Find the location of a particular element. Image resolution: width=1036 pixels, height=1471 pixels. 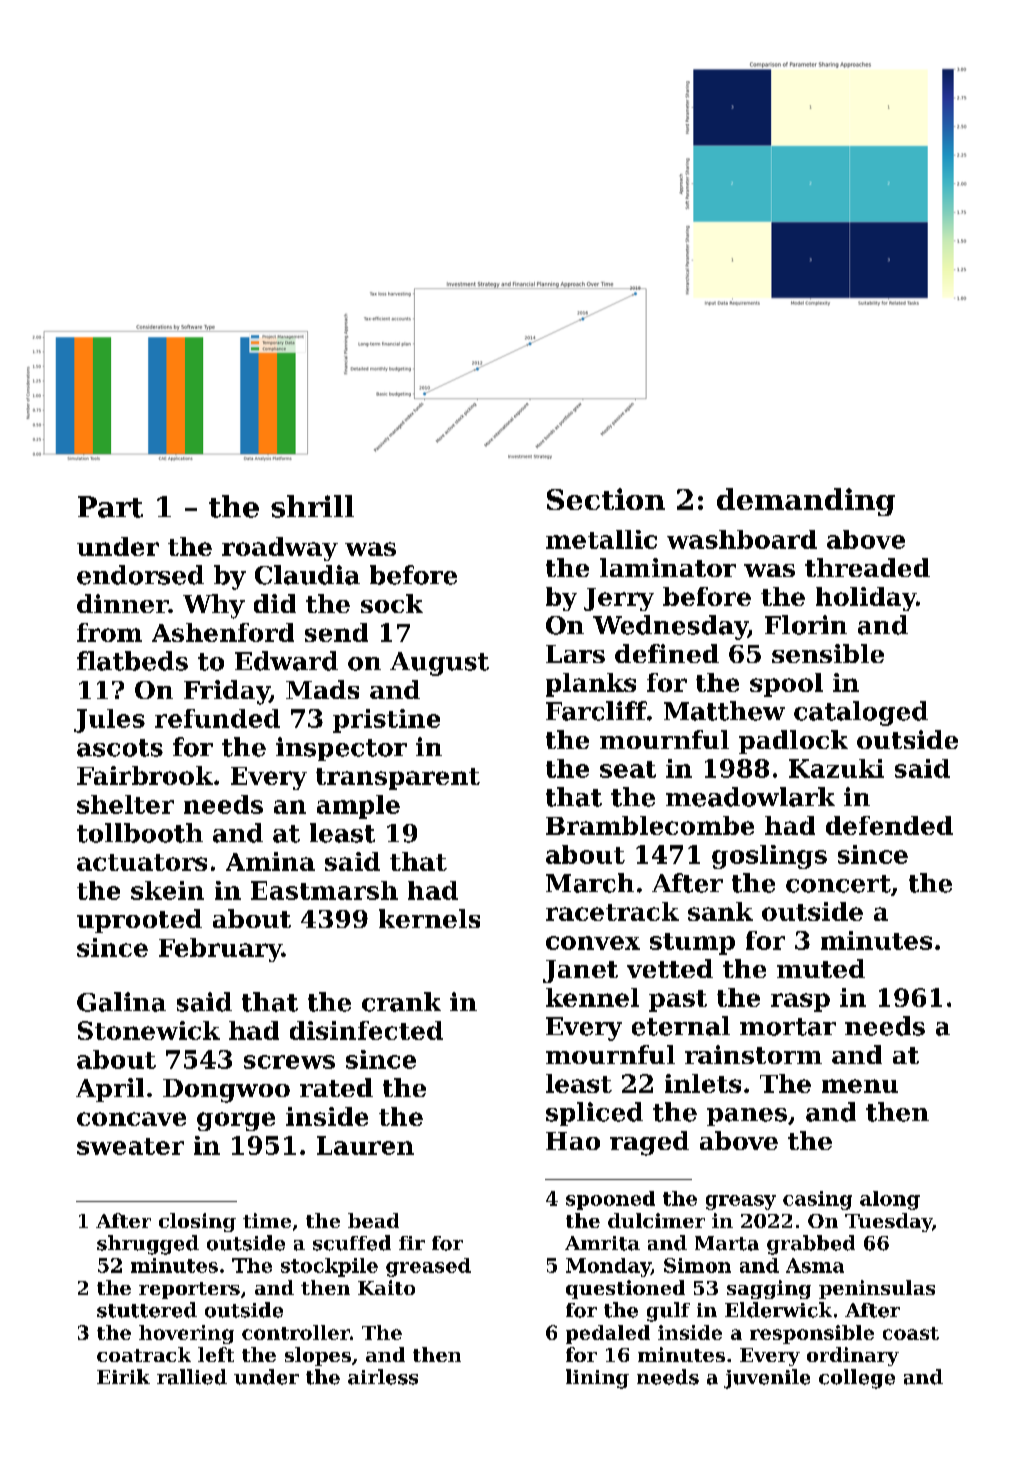

Jerry is located at coordinates (619, 599).
